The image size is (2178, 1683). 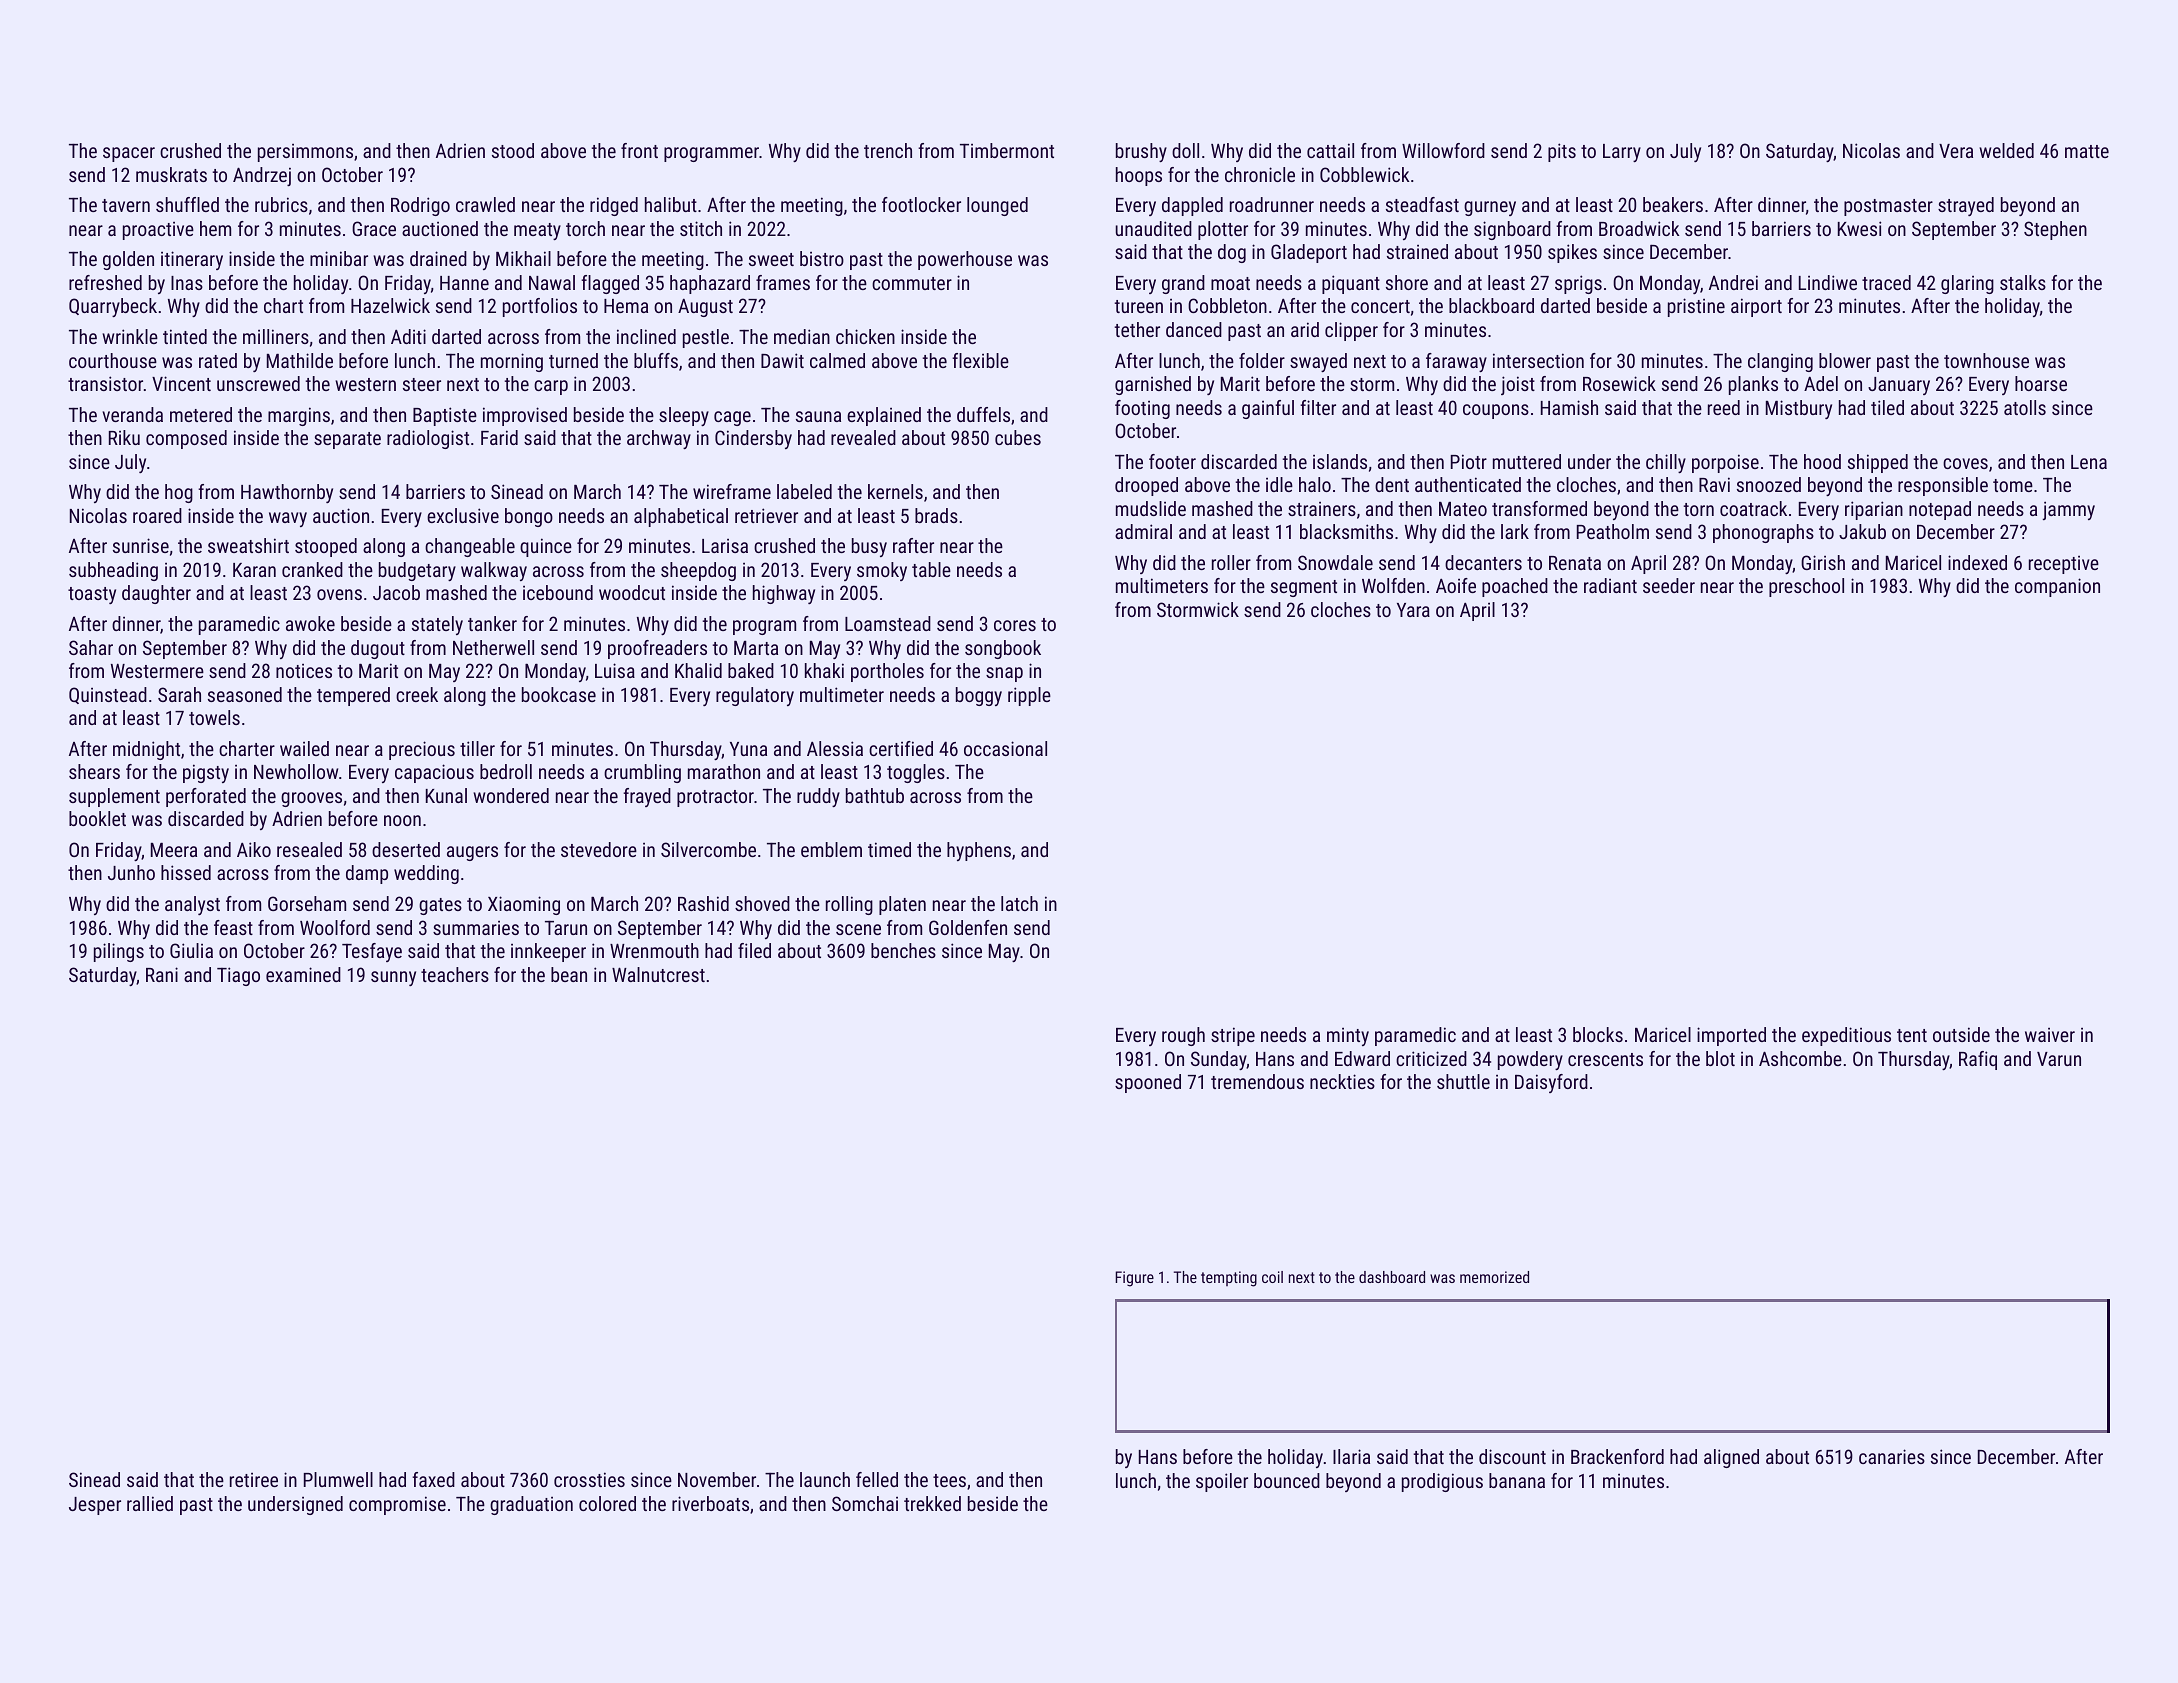 I want to click on Figure, so click(x=1134, y=1279).
